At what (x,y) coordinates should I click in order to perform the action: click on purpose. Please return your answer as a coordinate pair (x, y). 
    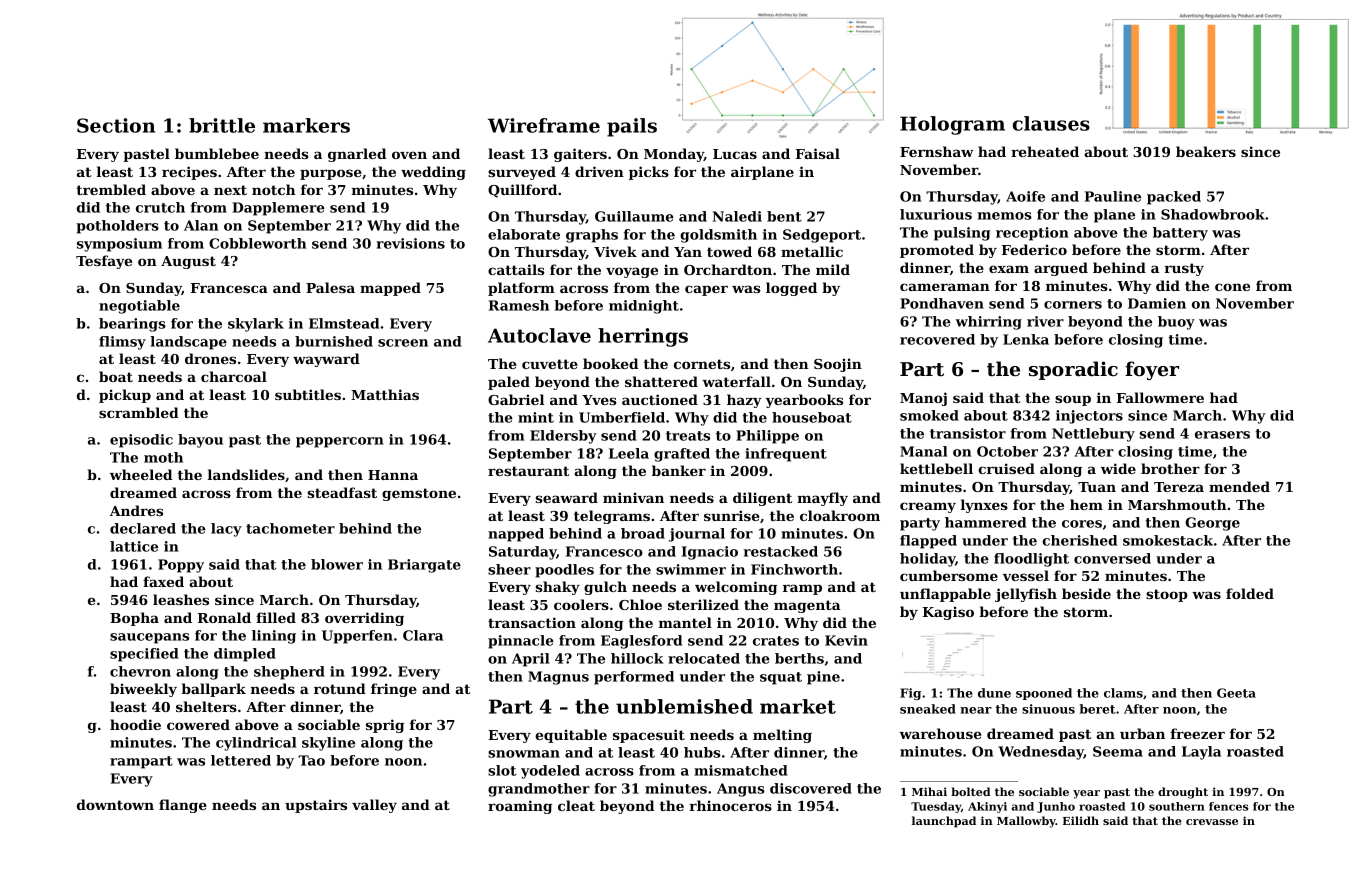
    Looking at the image, I should click on (331, 174).
